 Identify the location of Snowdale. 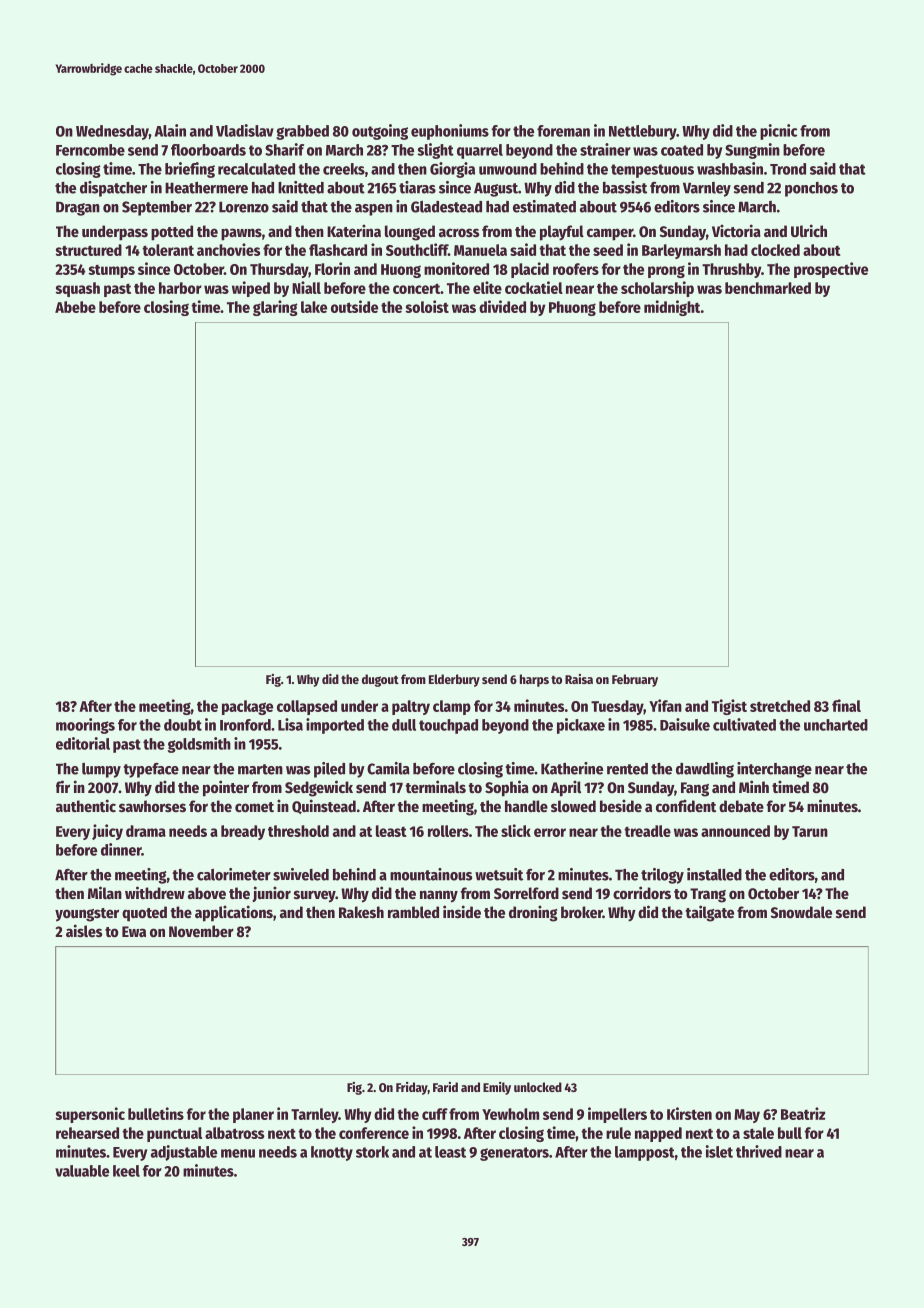
(801, 912).
